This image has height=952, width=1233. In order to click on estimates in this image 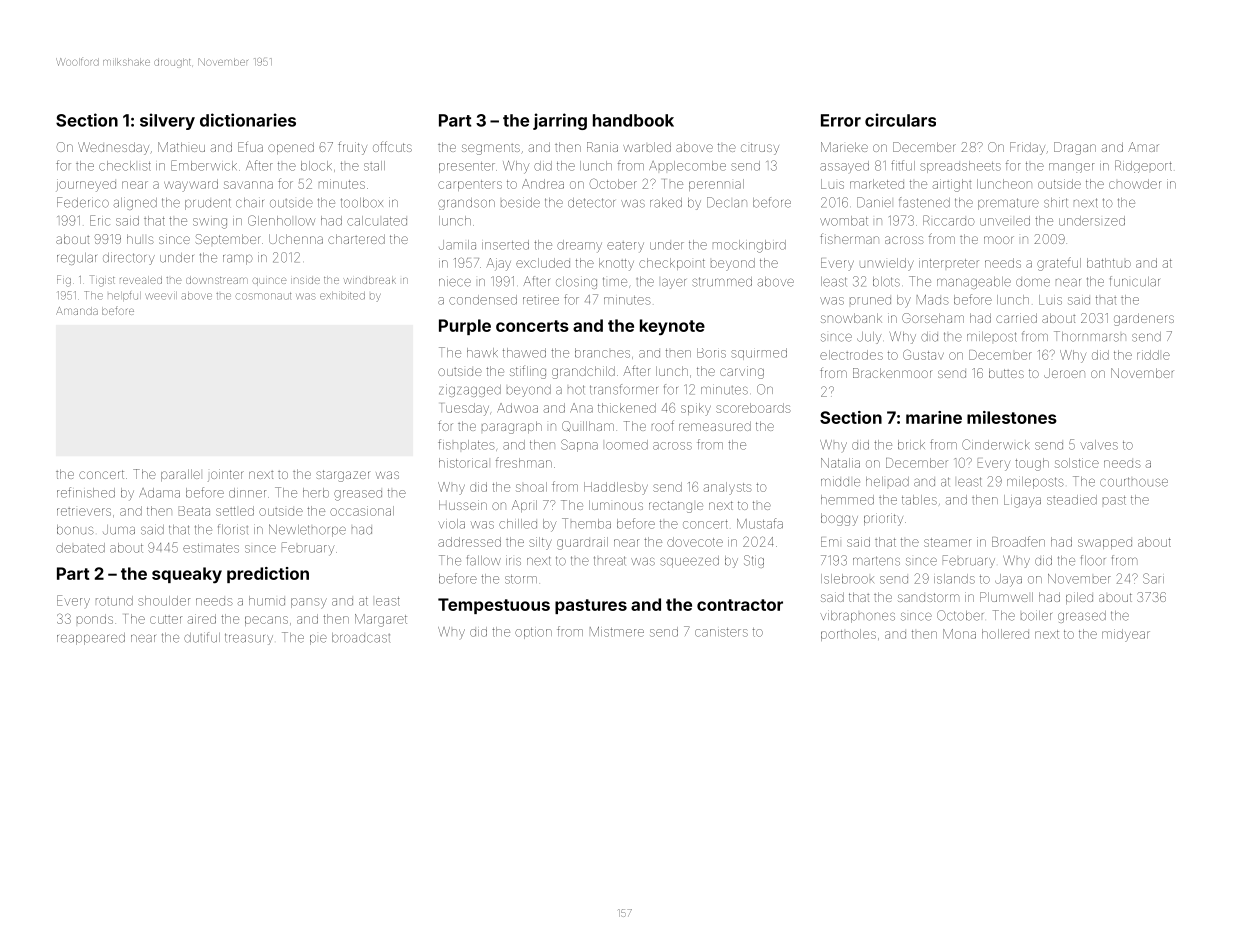, I will do `click(211, 548)`.
